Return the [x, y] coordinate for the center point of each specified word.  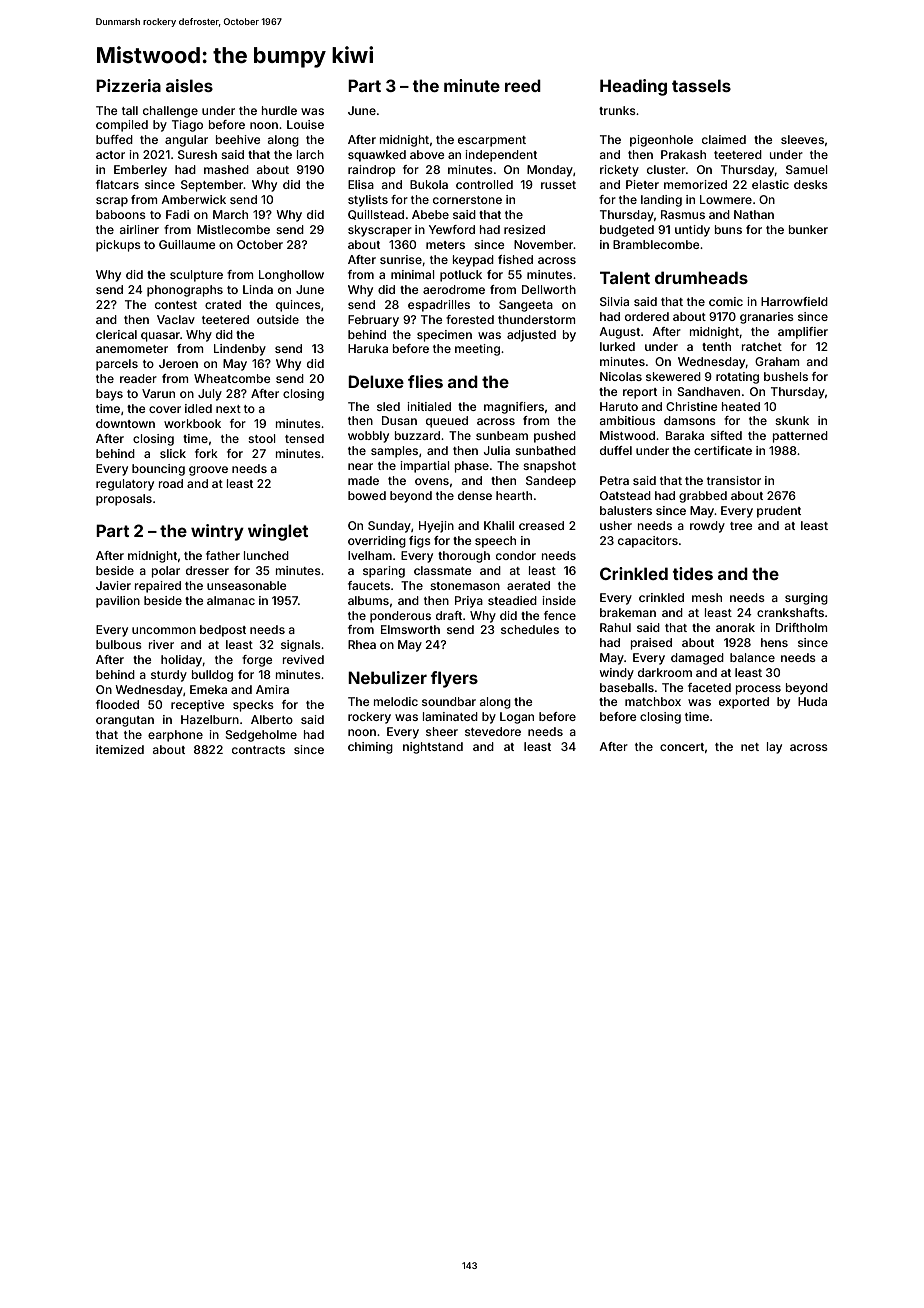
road [171, 483]
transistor [734, 480]
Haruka [368, 348]
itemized [120, 749]
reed [523, 85]
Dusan [399, 420]
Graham [777, 361]
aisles [189, 85]
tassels [701, 85]
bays [109, 395]
